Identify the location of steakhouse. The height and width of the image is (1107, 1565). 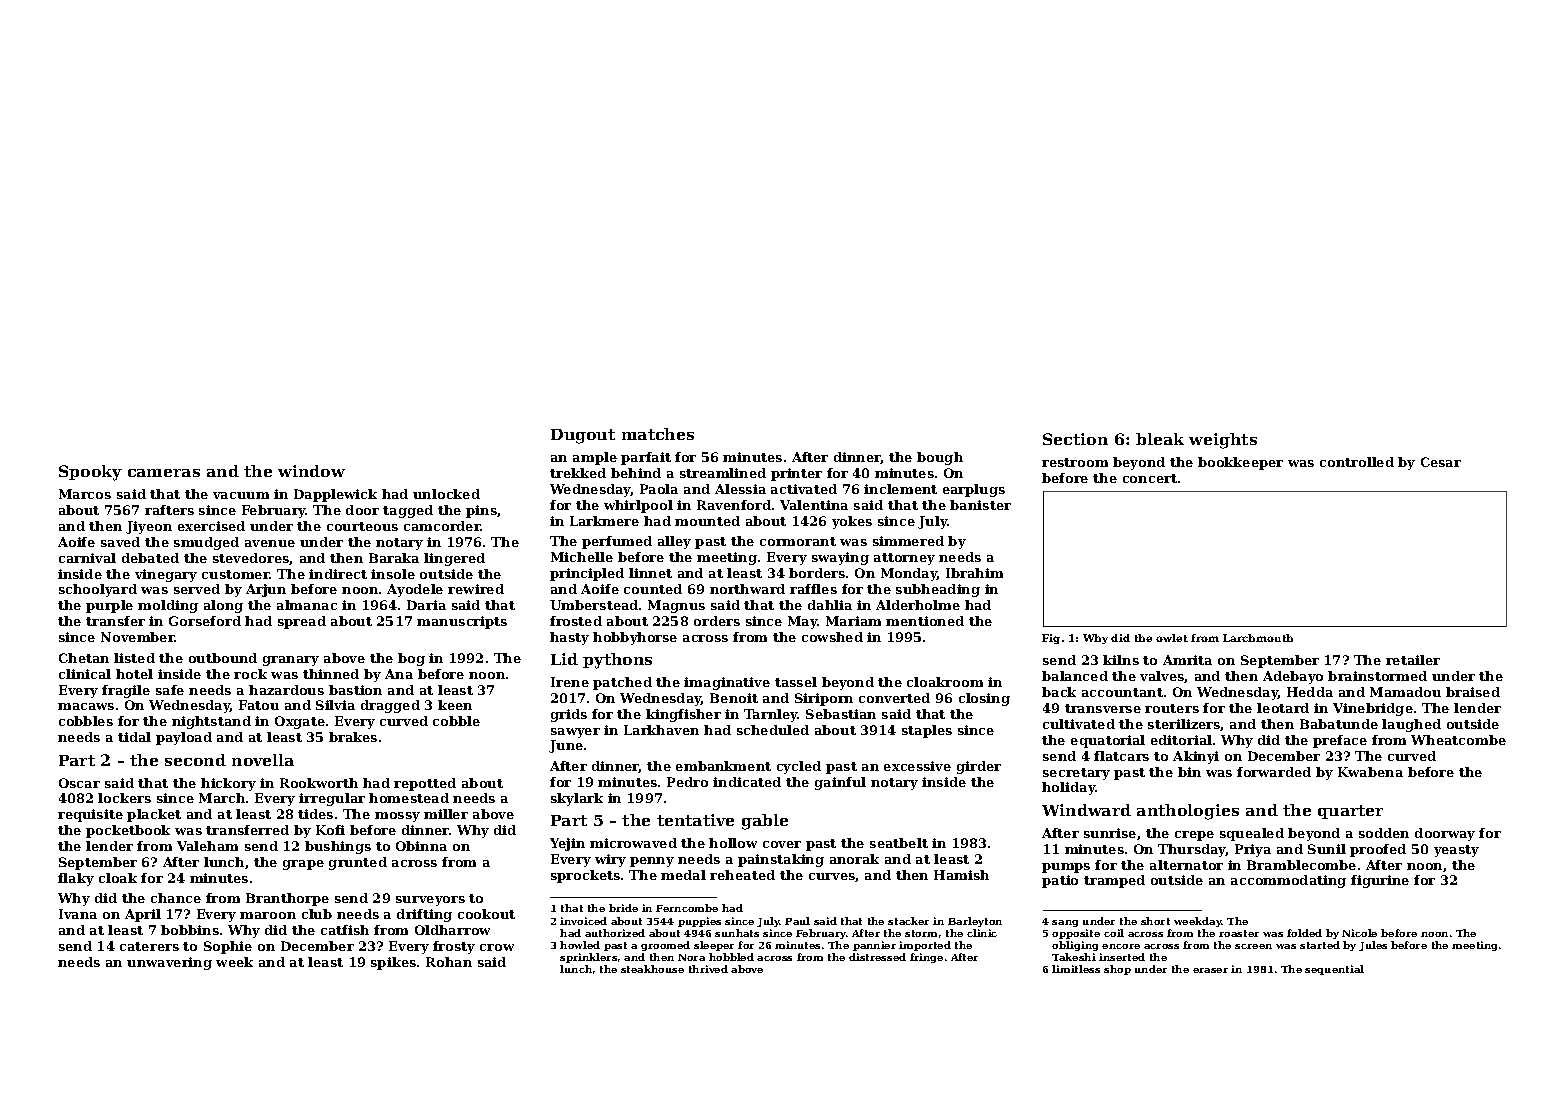
(652, 969).
